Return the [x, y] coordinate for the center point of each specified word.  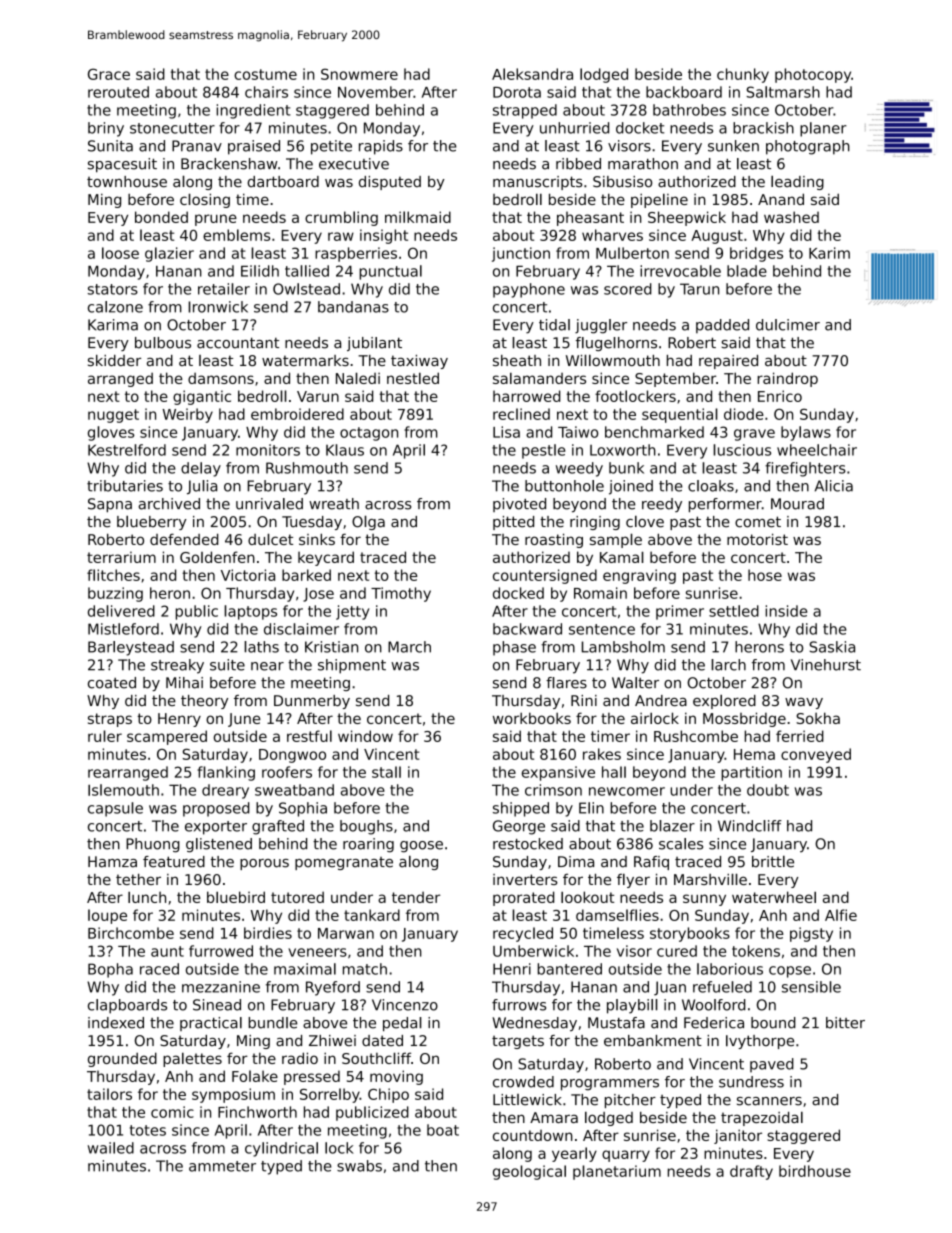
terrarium [121, 557]
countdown [533, 1135]
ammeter [222, 1166]
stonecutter [172, 128]
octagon [369, 434]
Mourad [797, 504]
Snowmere [359, 74]
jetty [352, 612]
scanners [769, 1101]
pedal [402, 1024]
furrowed [221, 951]
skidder [114, 360]
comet [758, 522]
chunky [743, 75]
